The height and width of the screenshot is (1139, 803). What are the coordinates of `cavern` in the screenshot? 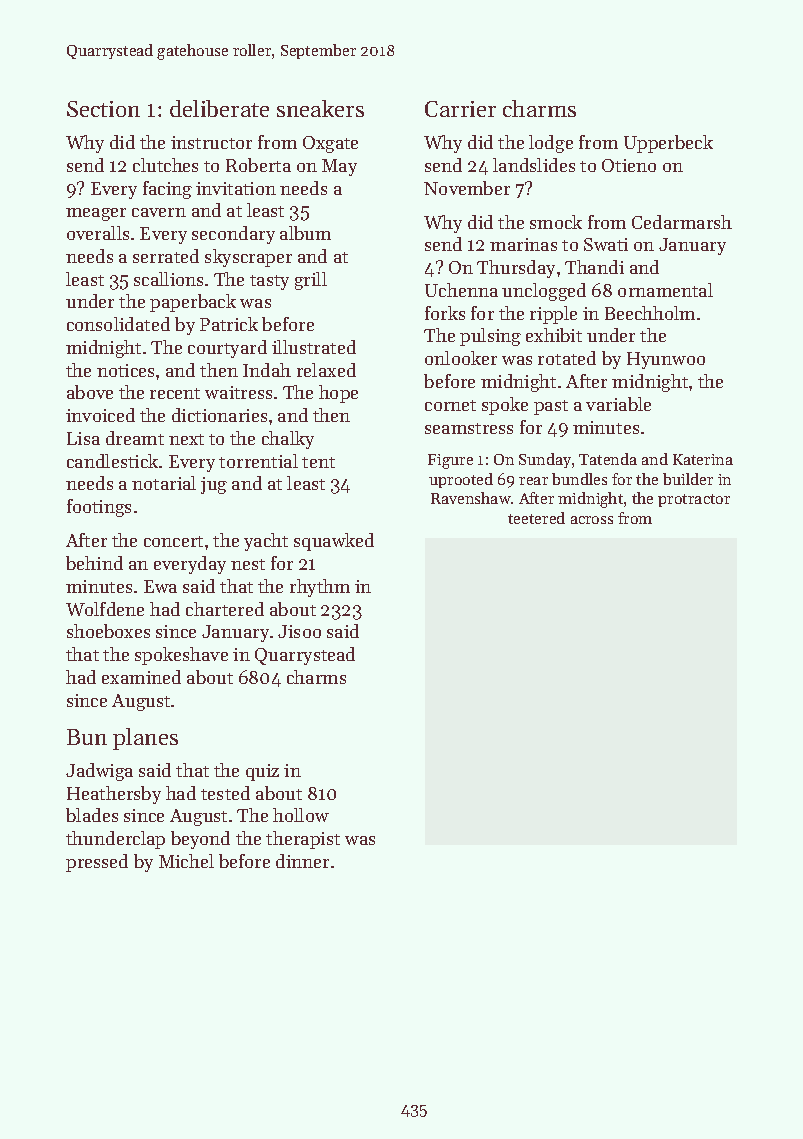 It's located at (159, 212).
